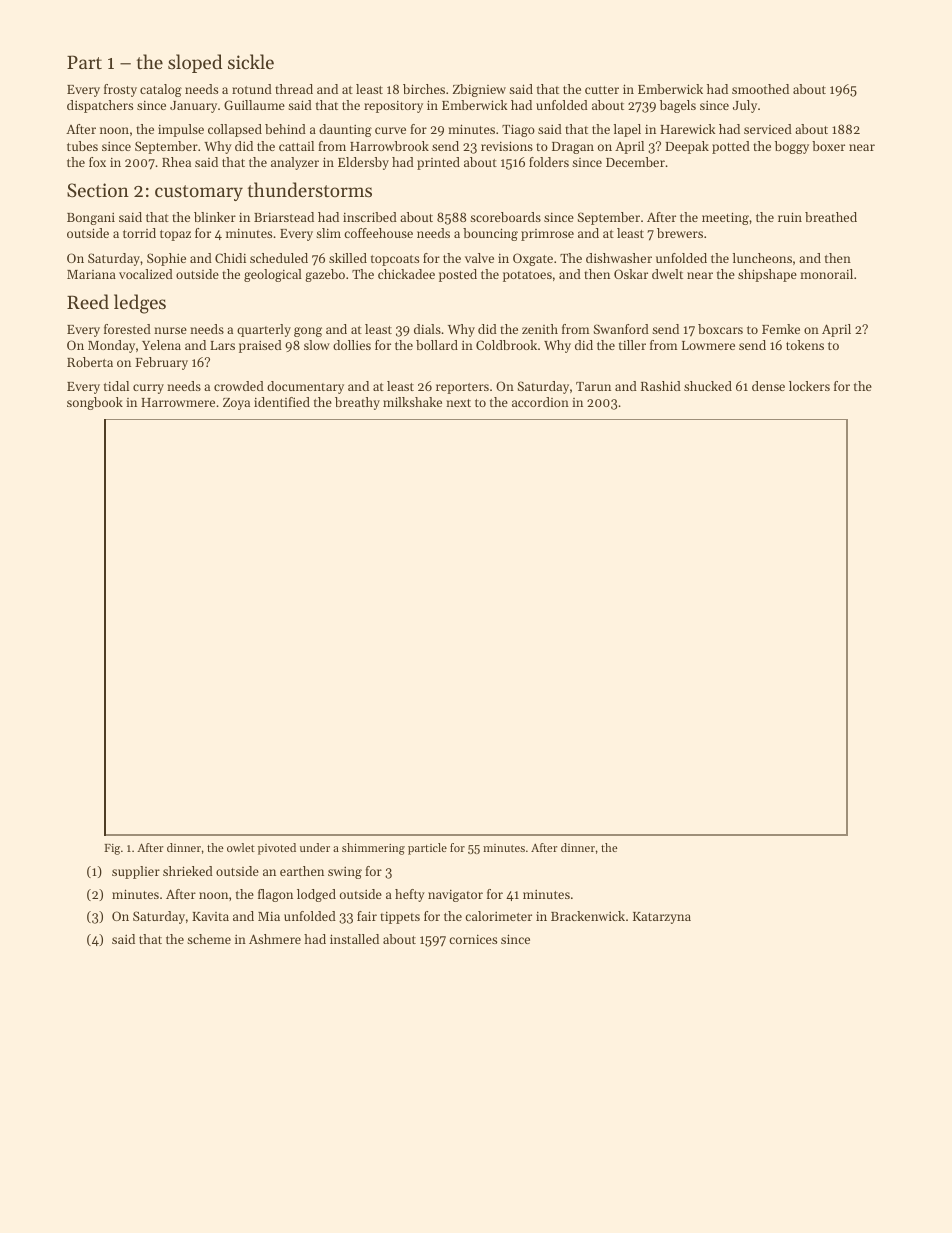  What do you see at coordinates (251, 61) in the image?
I see `sickle` at bounding box center [251, 61].
